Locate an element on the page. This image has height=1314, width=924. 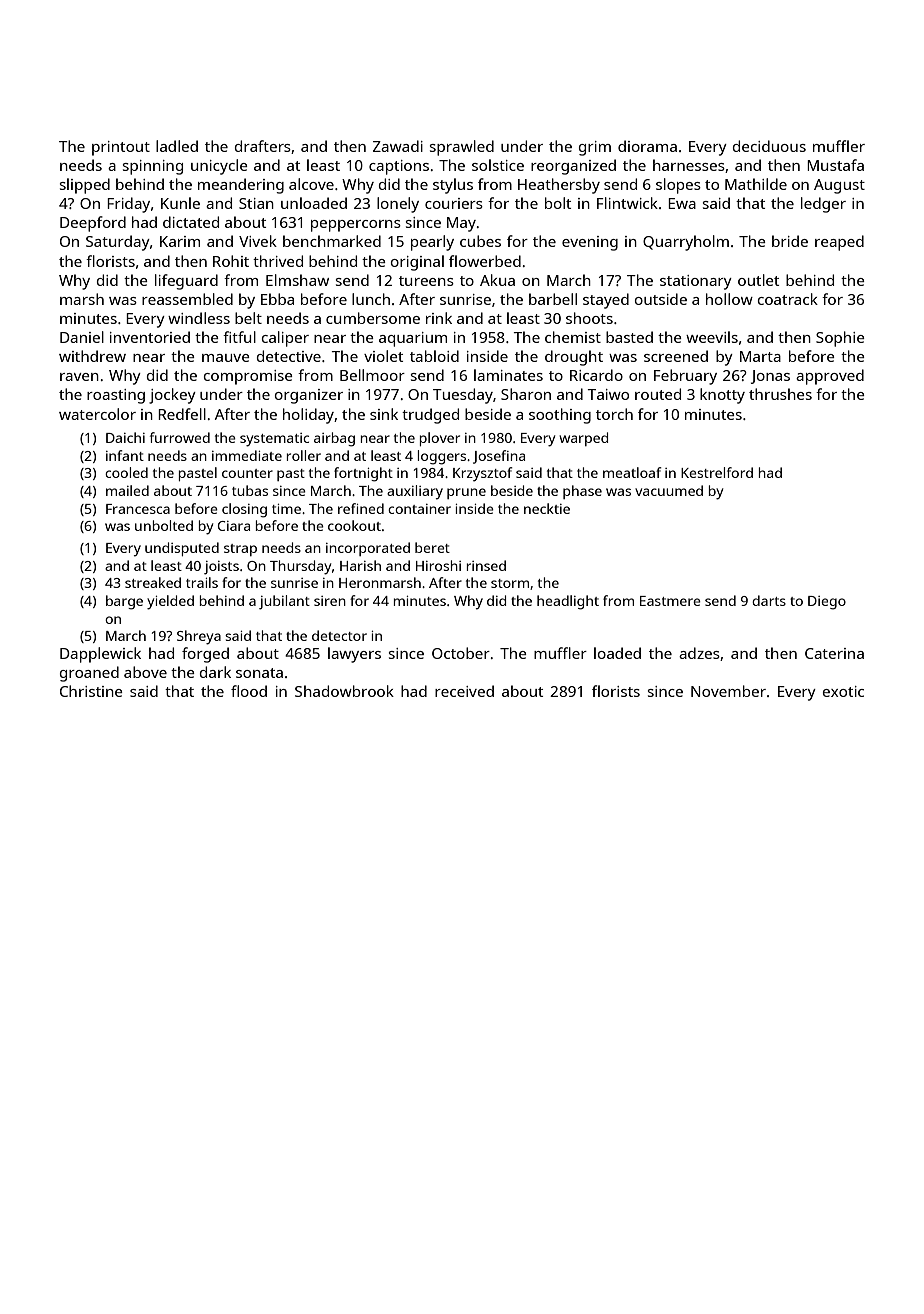
outlet is located at coordinates (758, 280).
